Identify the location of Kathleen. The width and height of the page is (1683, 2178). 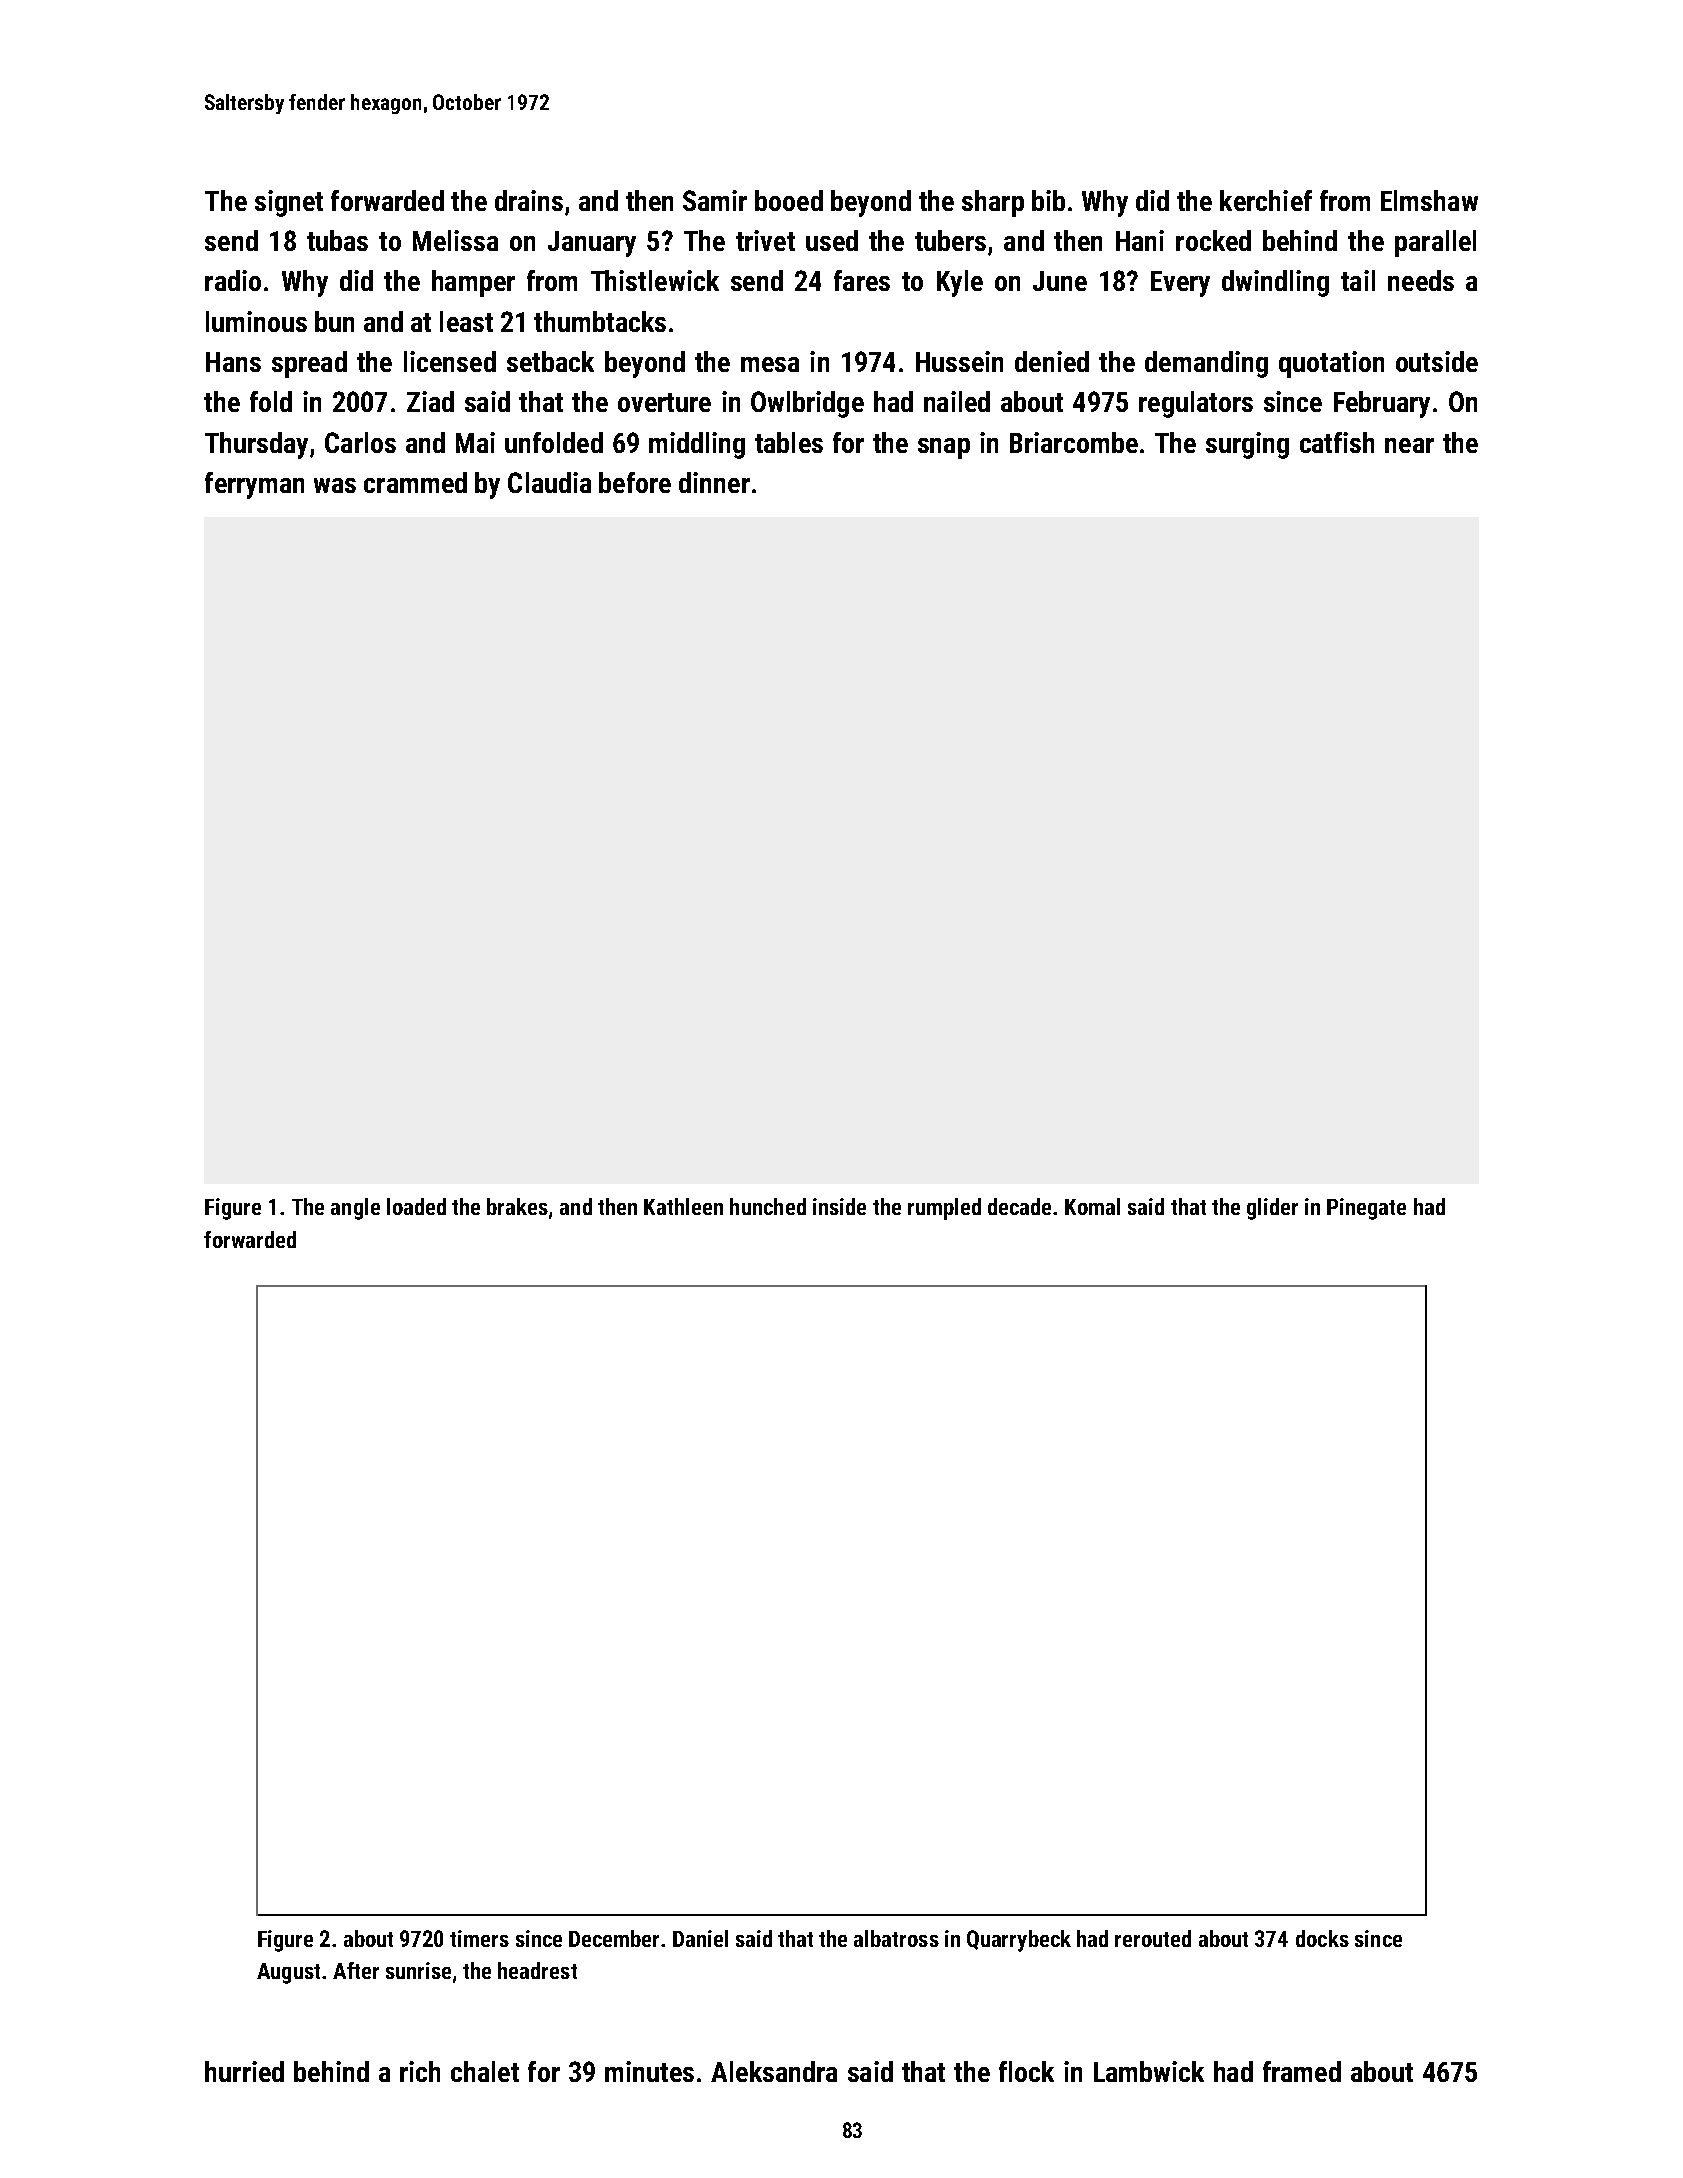
(683, 1206).
